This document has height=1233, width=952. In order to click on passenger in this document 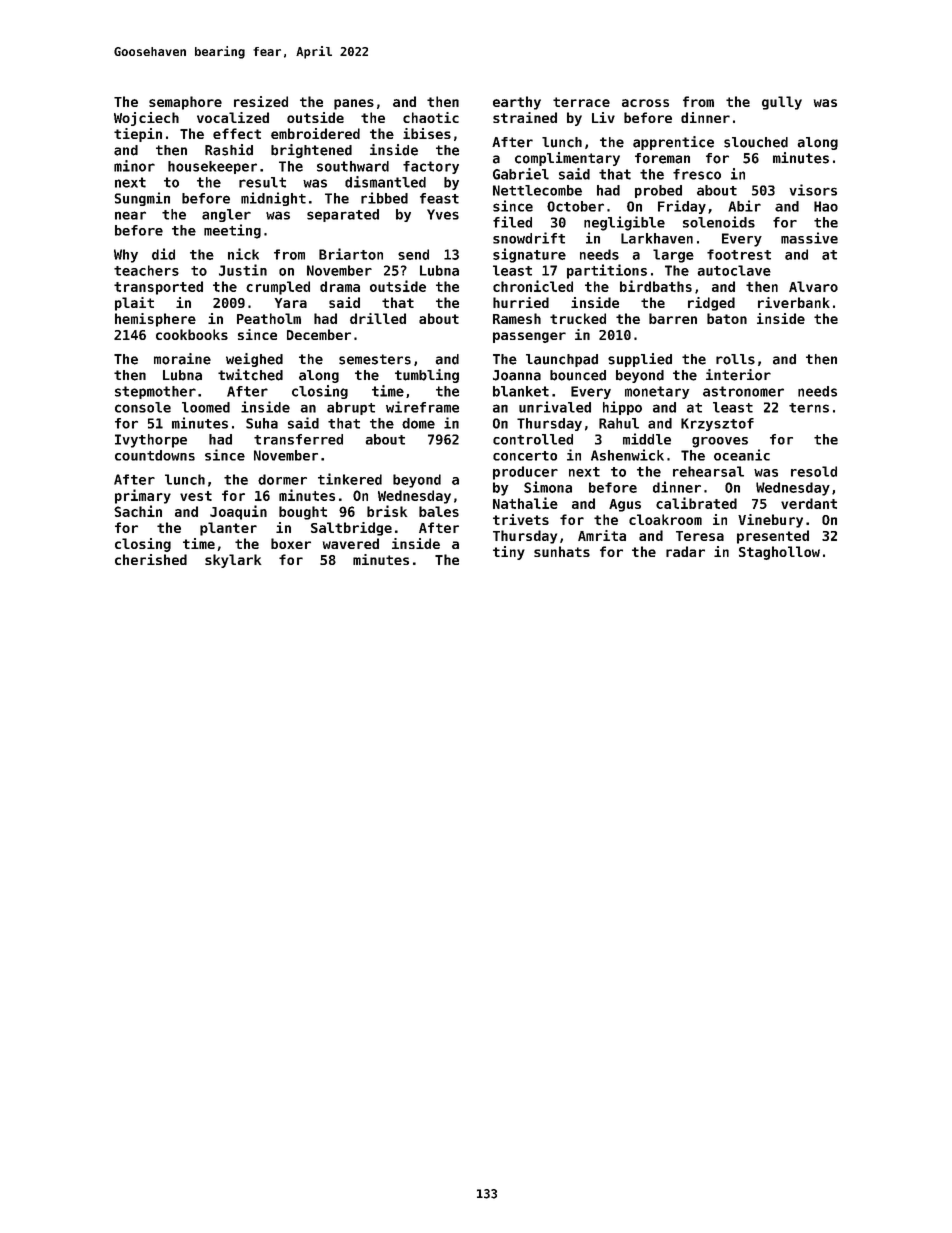, I will do `click(529, 337)`.
